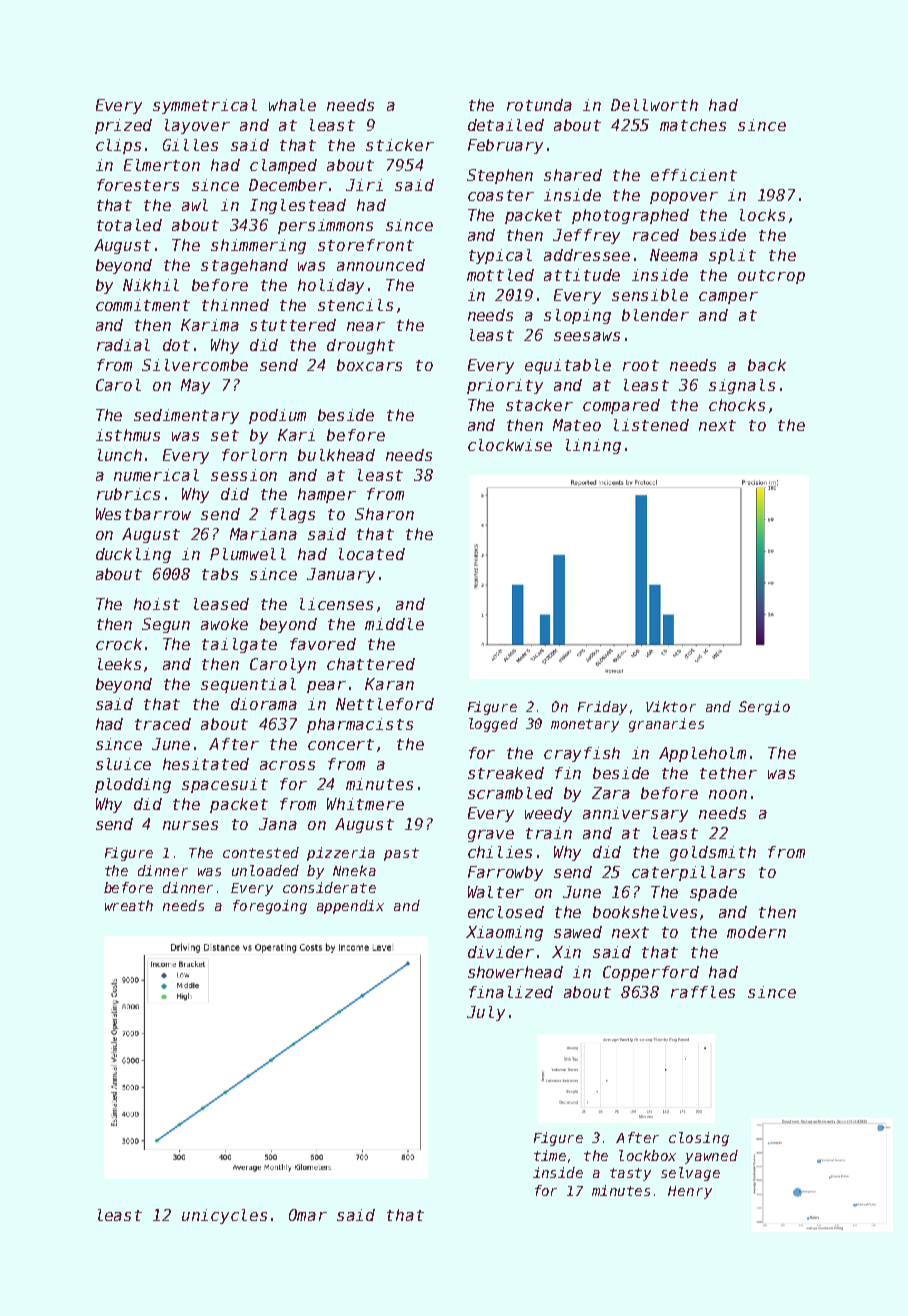 This page has height=1316, width=908. What do you see at coordinates (702, 754) in the page?
I see `Appleholm` at bounding box center [702, 754].
